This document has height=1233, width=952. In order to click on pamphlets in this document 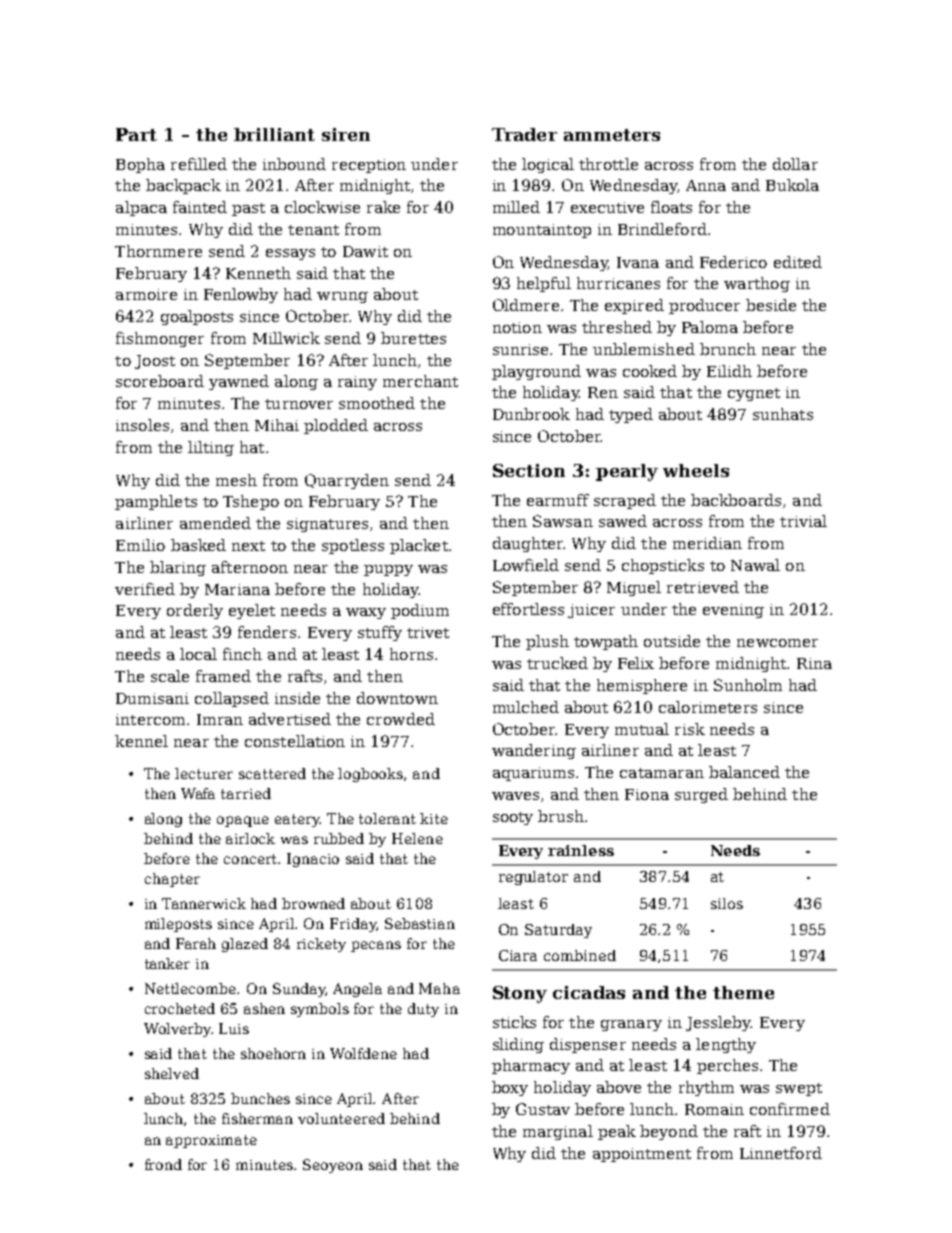, I will do `click(156, 502)`.
